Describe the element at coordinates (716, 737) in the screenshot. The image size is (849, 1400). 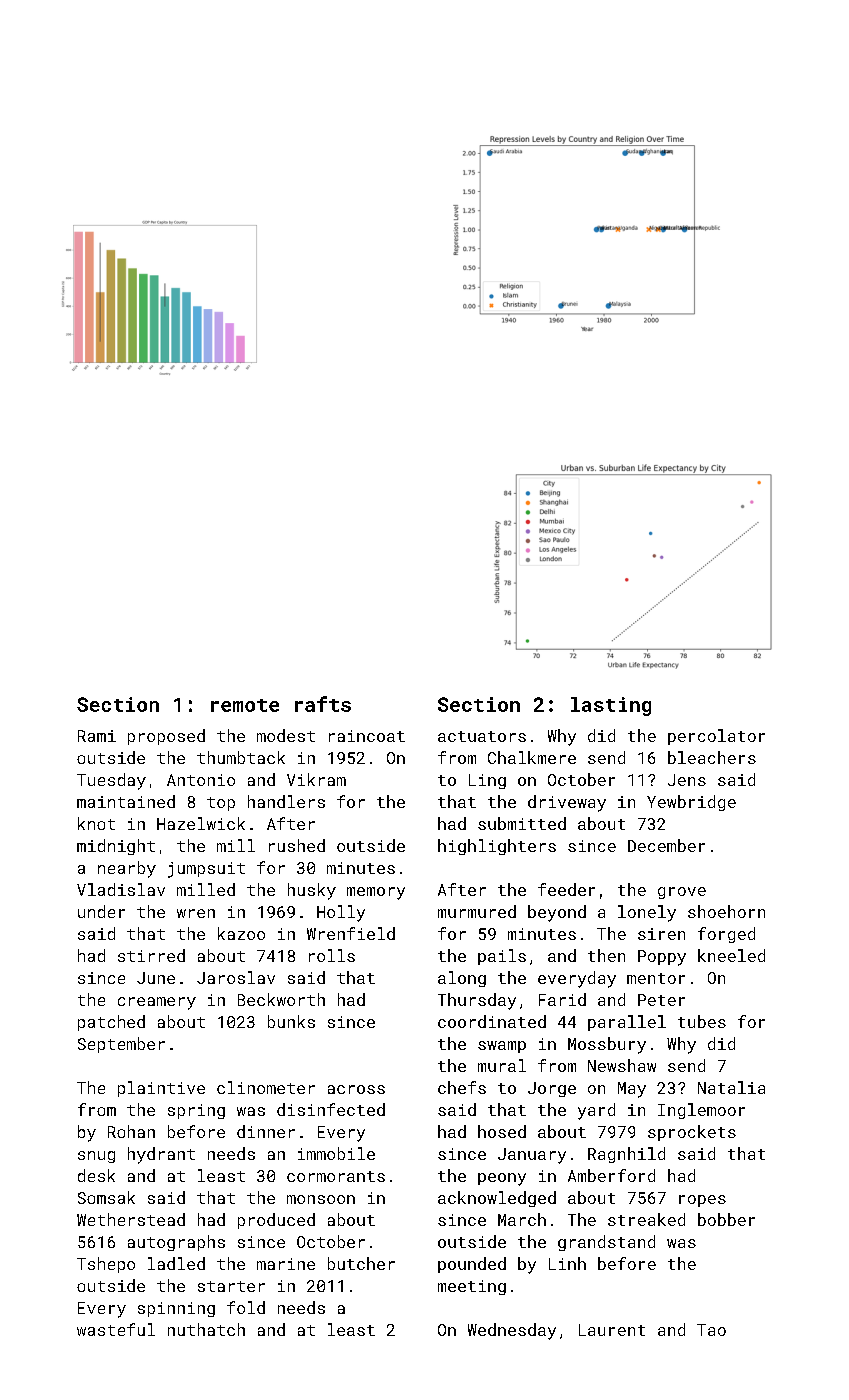
I see `percolator` at that location.
